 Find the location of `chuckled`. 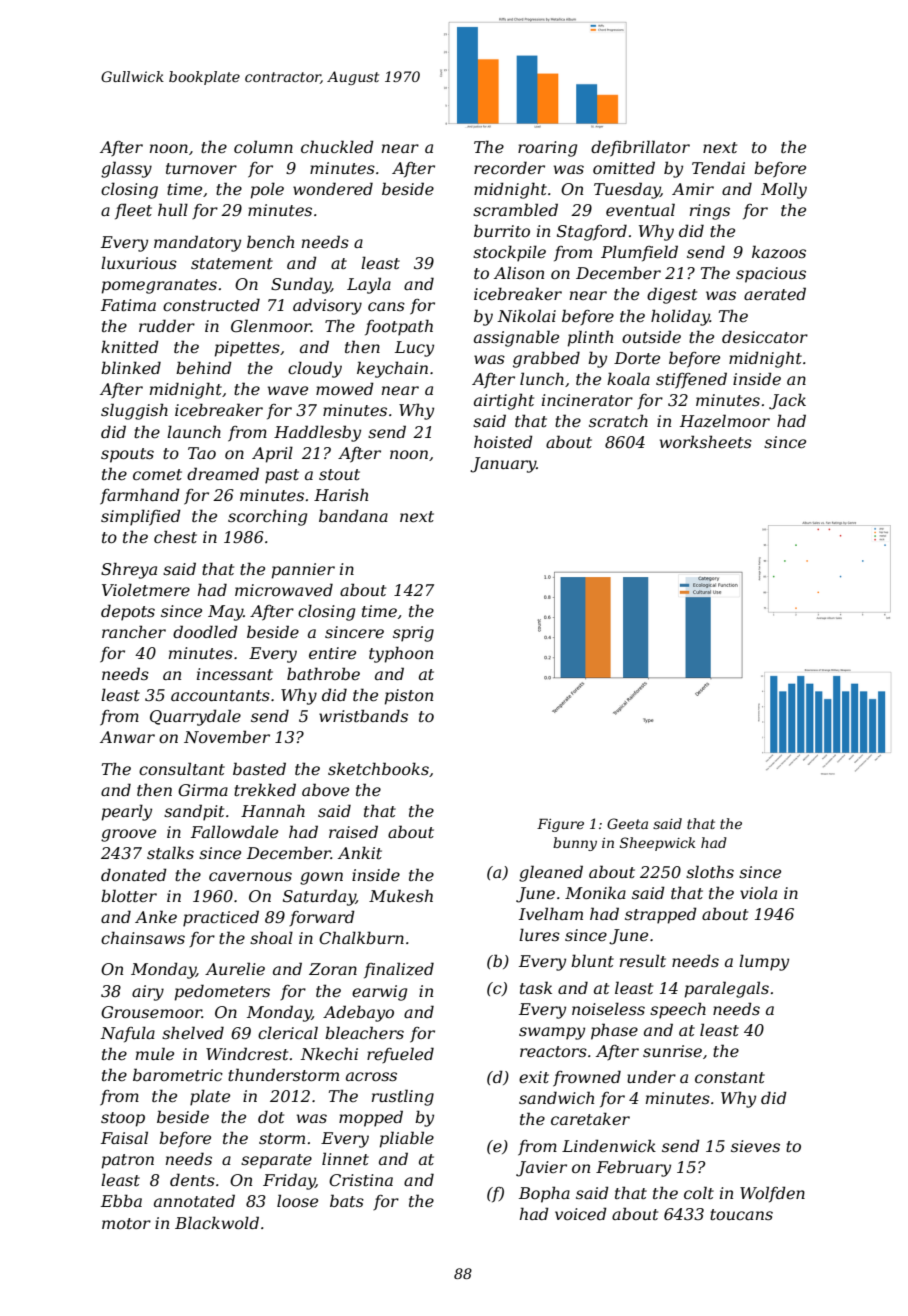

chuckled is located at coordinates (337, 146).
